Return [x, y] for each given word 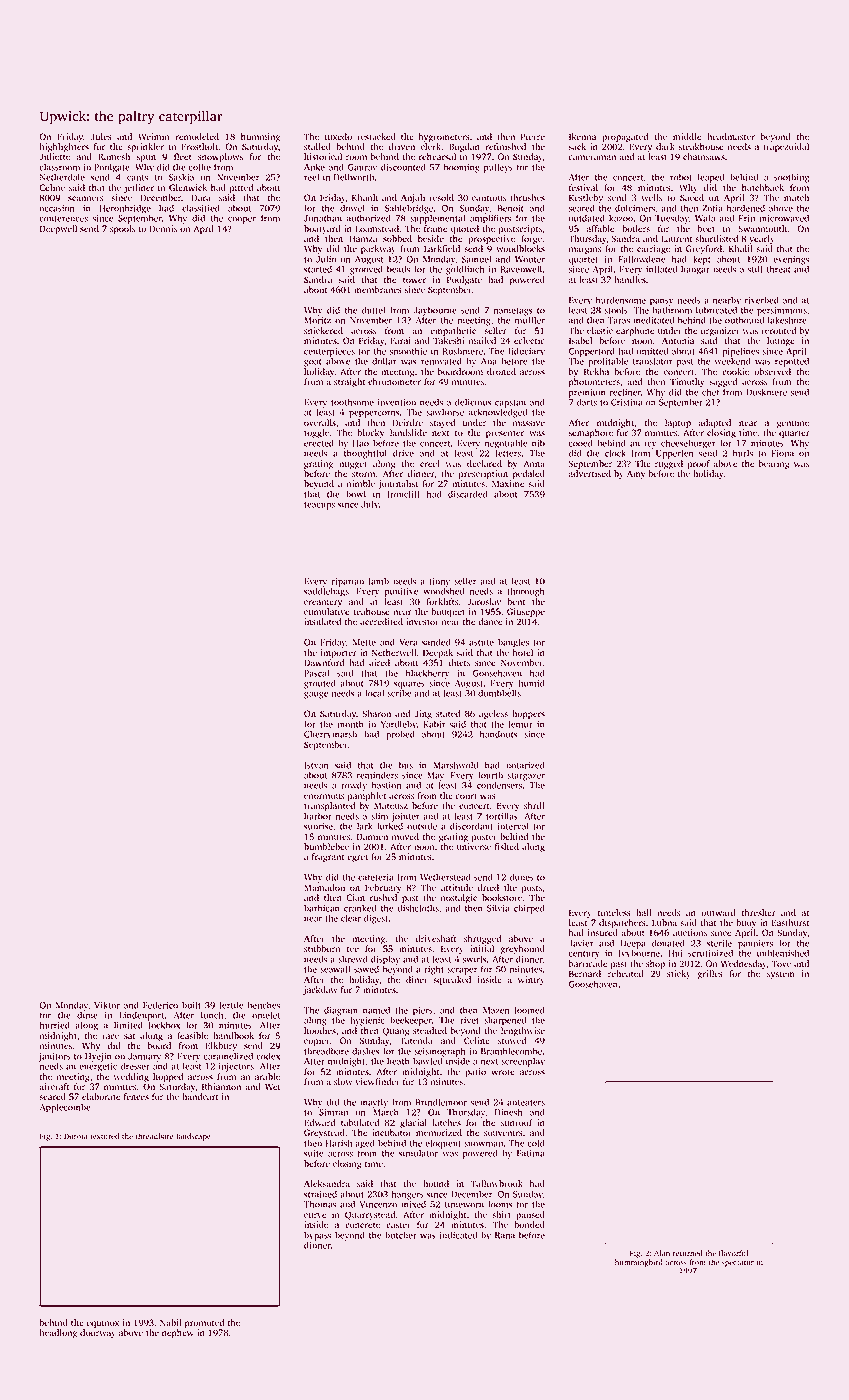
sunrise [318, 826]
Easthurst [790, 922]
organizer [720, 331]
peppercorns [374, 414]
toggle [316, 433]
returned [688, 1253]
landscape [193, 1137]
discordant [471, 826]
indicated [458, 1235]
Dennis [163, 228]
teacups [319, 506]
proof [699, 464]
